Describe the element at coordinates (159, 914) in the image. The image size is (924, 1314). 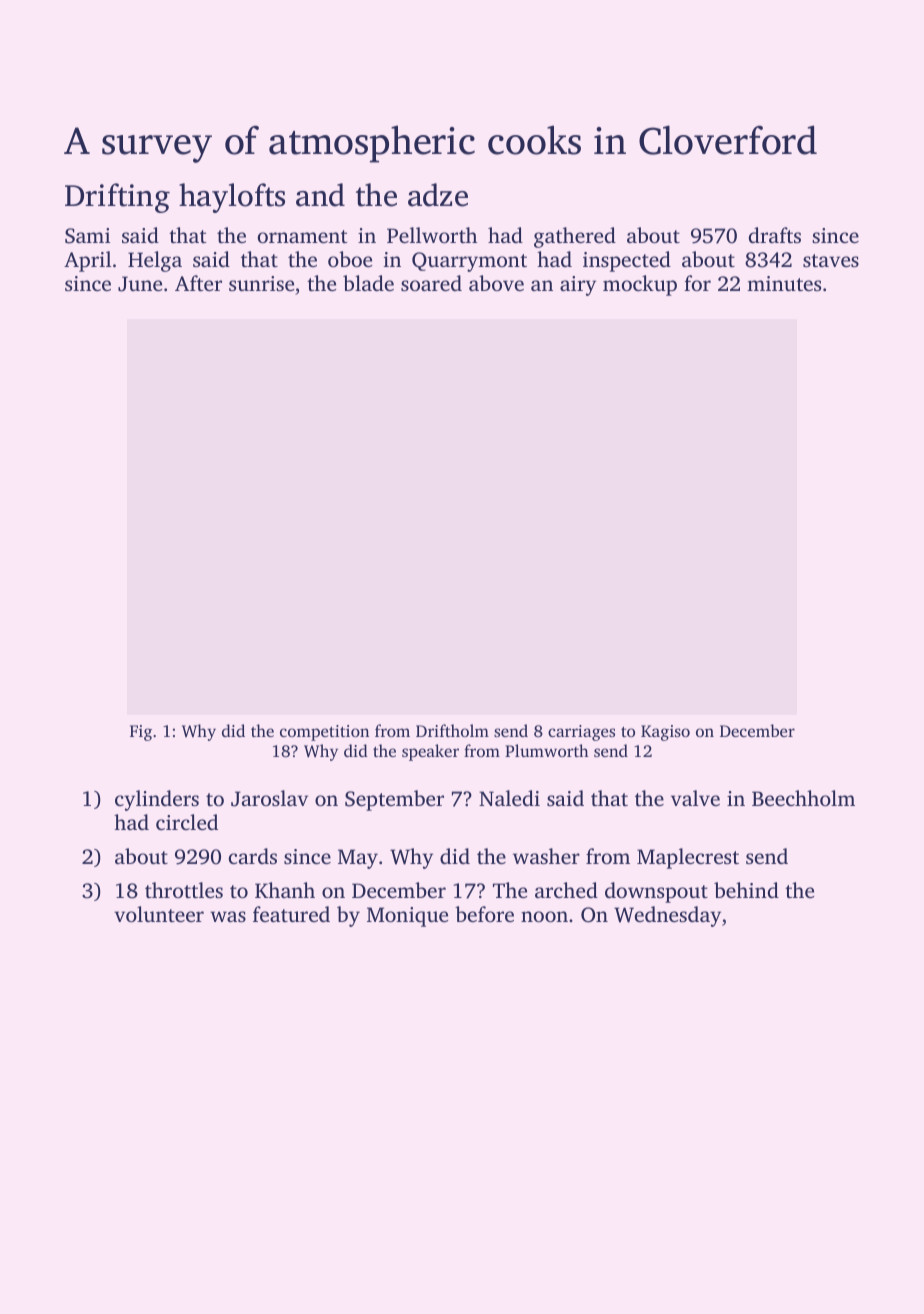
I see `volunteer` at that location.
